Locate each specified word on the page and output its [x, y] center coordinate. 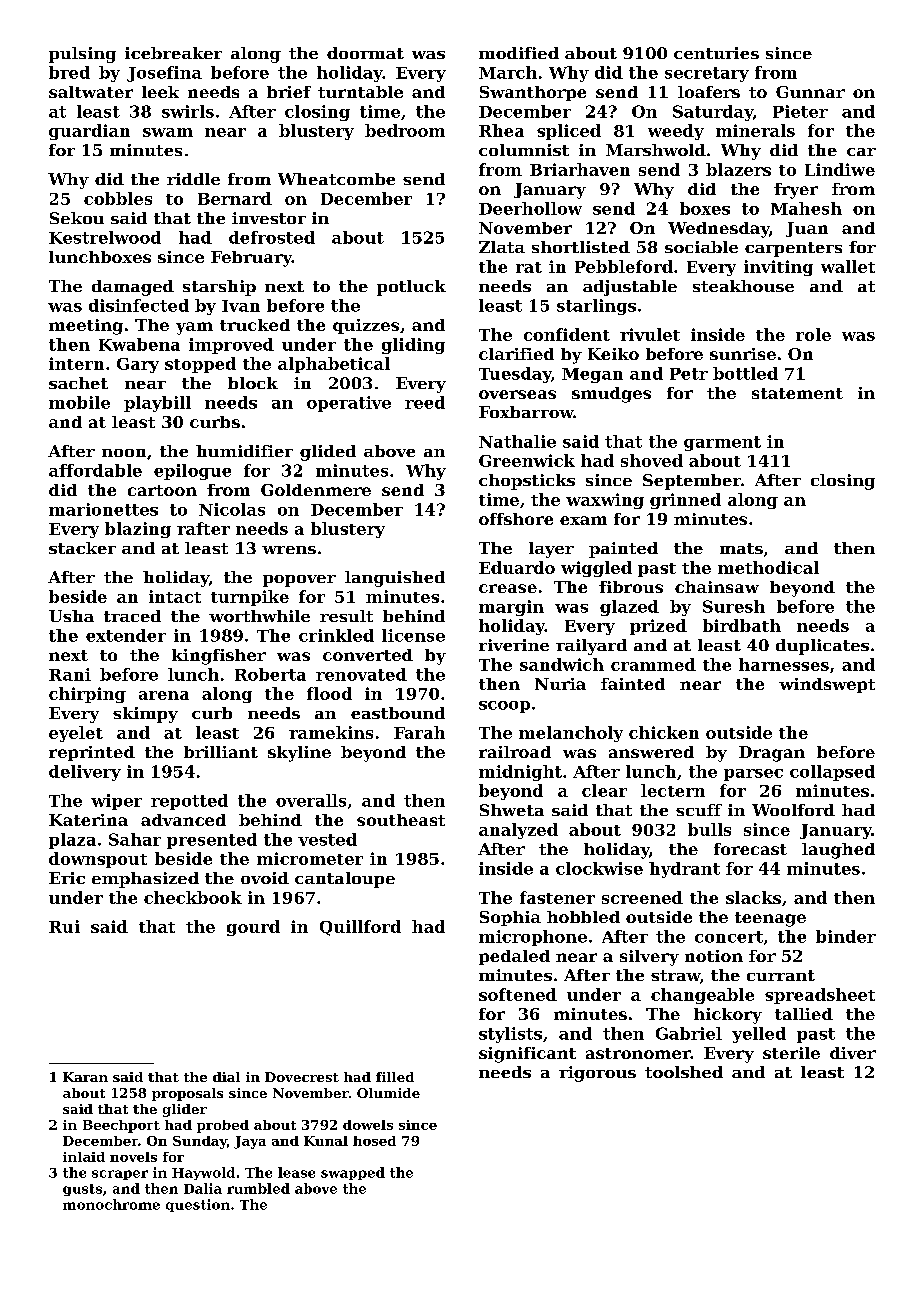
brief [289, 92]
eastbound [398, 713]
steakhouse [743, 286]
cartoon [162, 490]
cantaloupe [345, 880]
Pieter [800, 111]
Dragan [772, 754]
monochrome [111, 1204]
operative [349, 404]
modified [519, 53]
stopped [200, 365]
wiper [116, 802]
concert [729, 937]
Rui [64, 926]
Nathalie [517, 441]
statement [797, 393]
